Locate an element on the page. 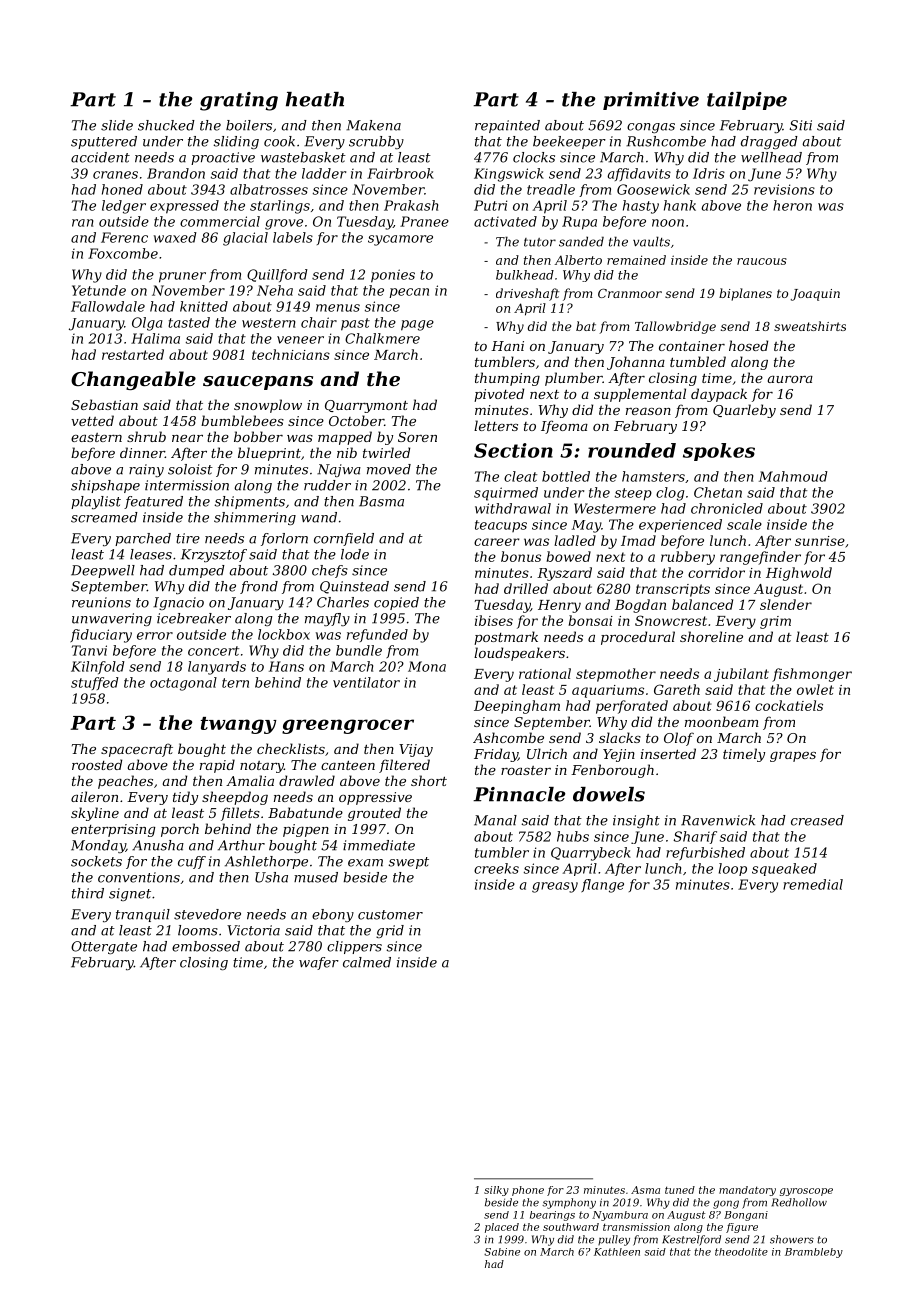 The height and width of the page is (1308, 924). grating is located at coordinates (239, 101).
